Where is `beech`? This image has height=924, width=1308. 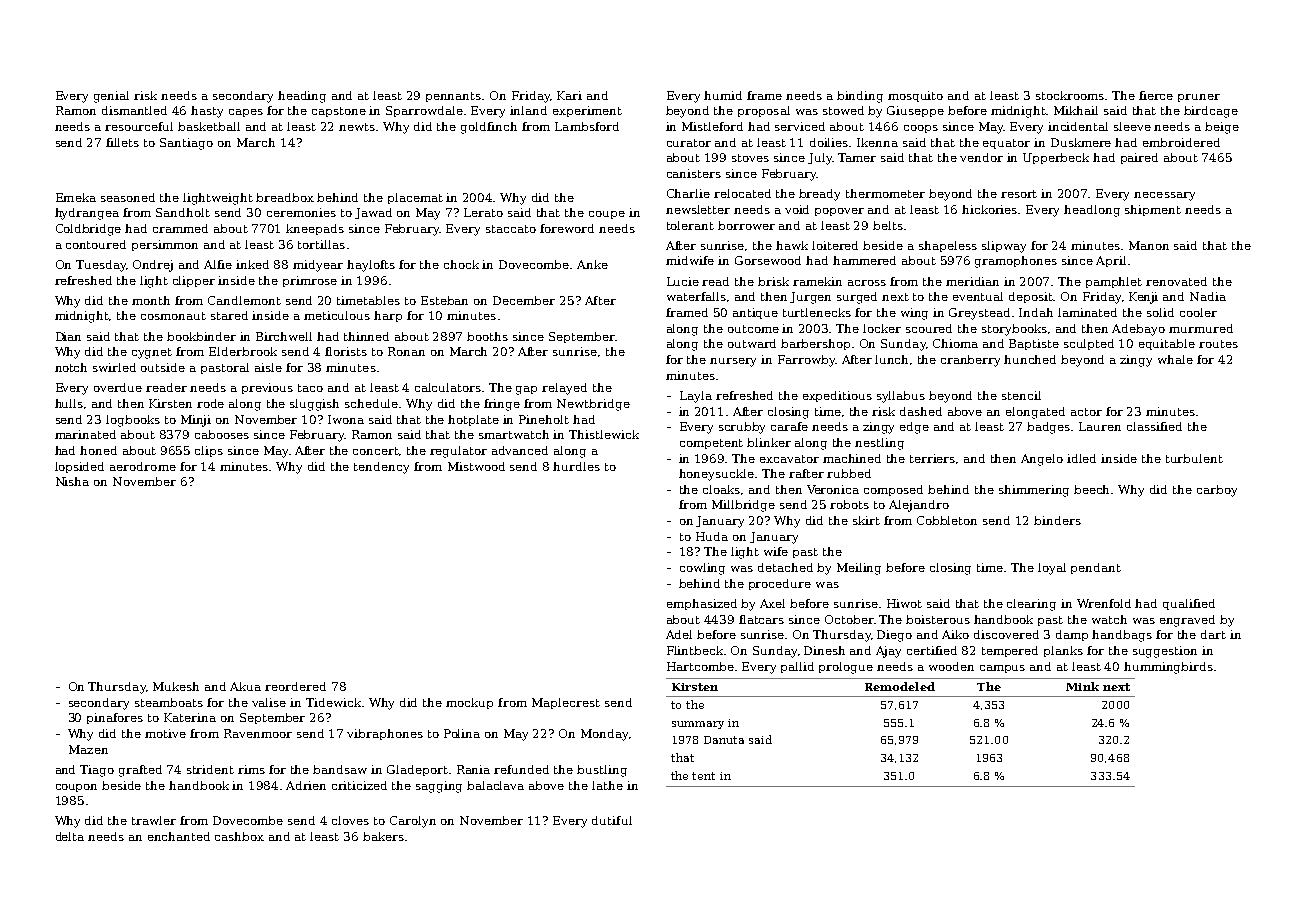
beech is located at coordinates (1093, 489).
